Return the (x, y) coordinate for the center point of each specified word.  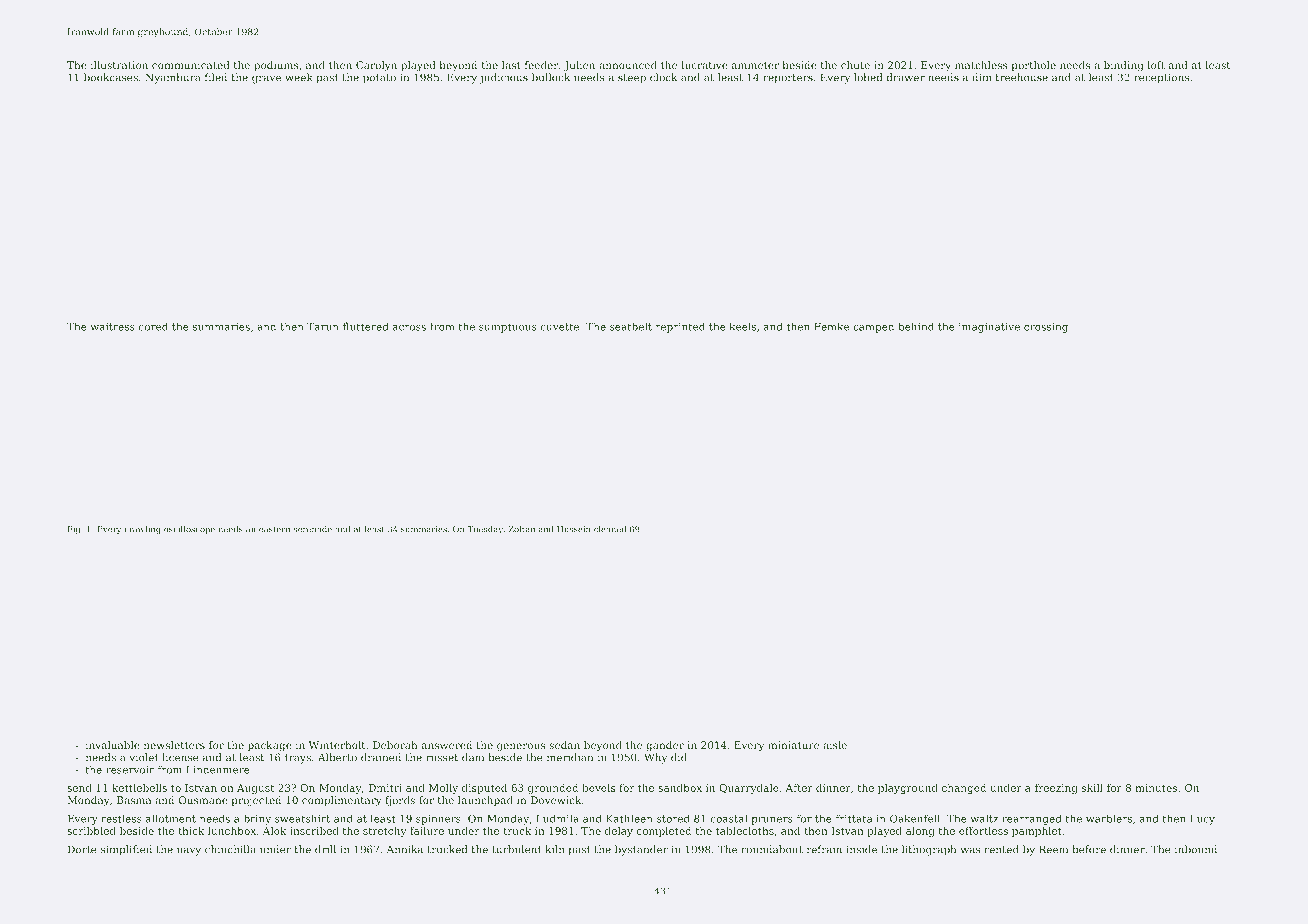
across (409, 328)
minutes (1156, 788)
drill (325, 849)
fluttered (366, 326)
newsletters (174, 745)
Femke (831, 326)
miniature (793, 745)
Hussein (573, 529)
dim (981, 77)
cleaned (610, 529)
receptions (1162, 78)
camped (873, 327)
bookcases (111, 77)
